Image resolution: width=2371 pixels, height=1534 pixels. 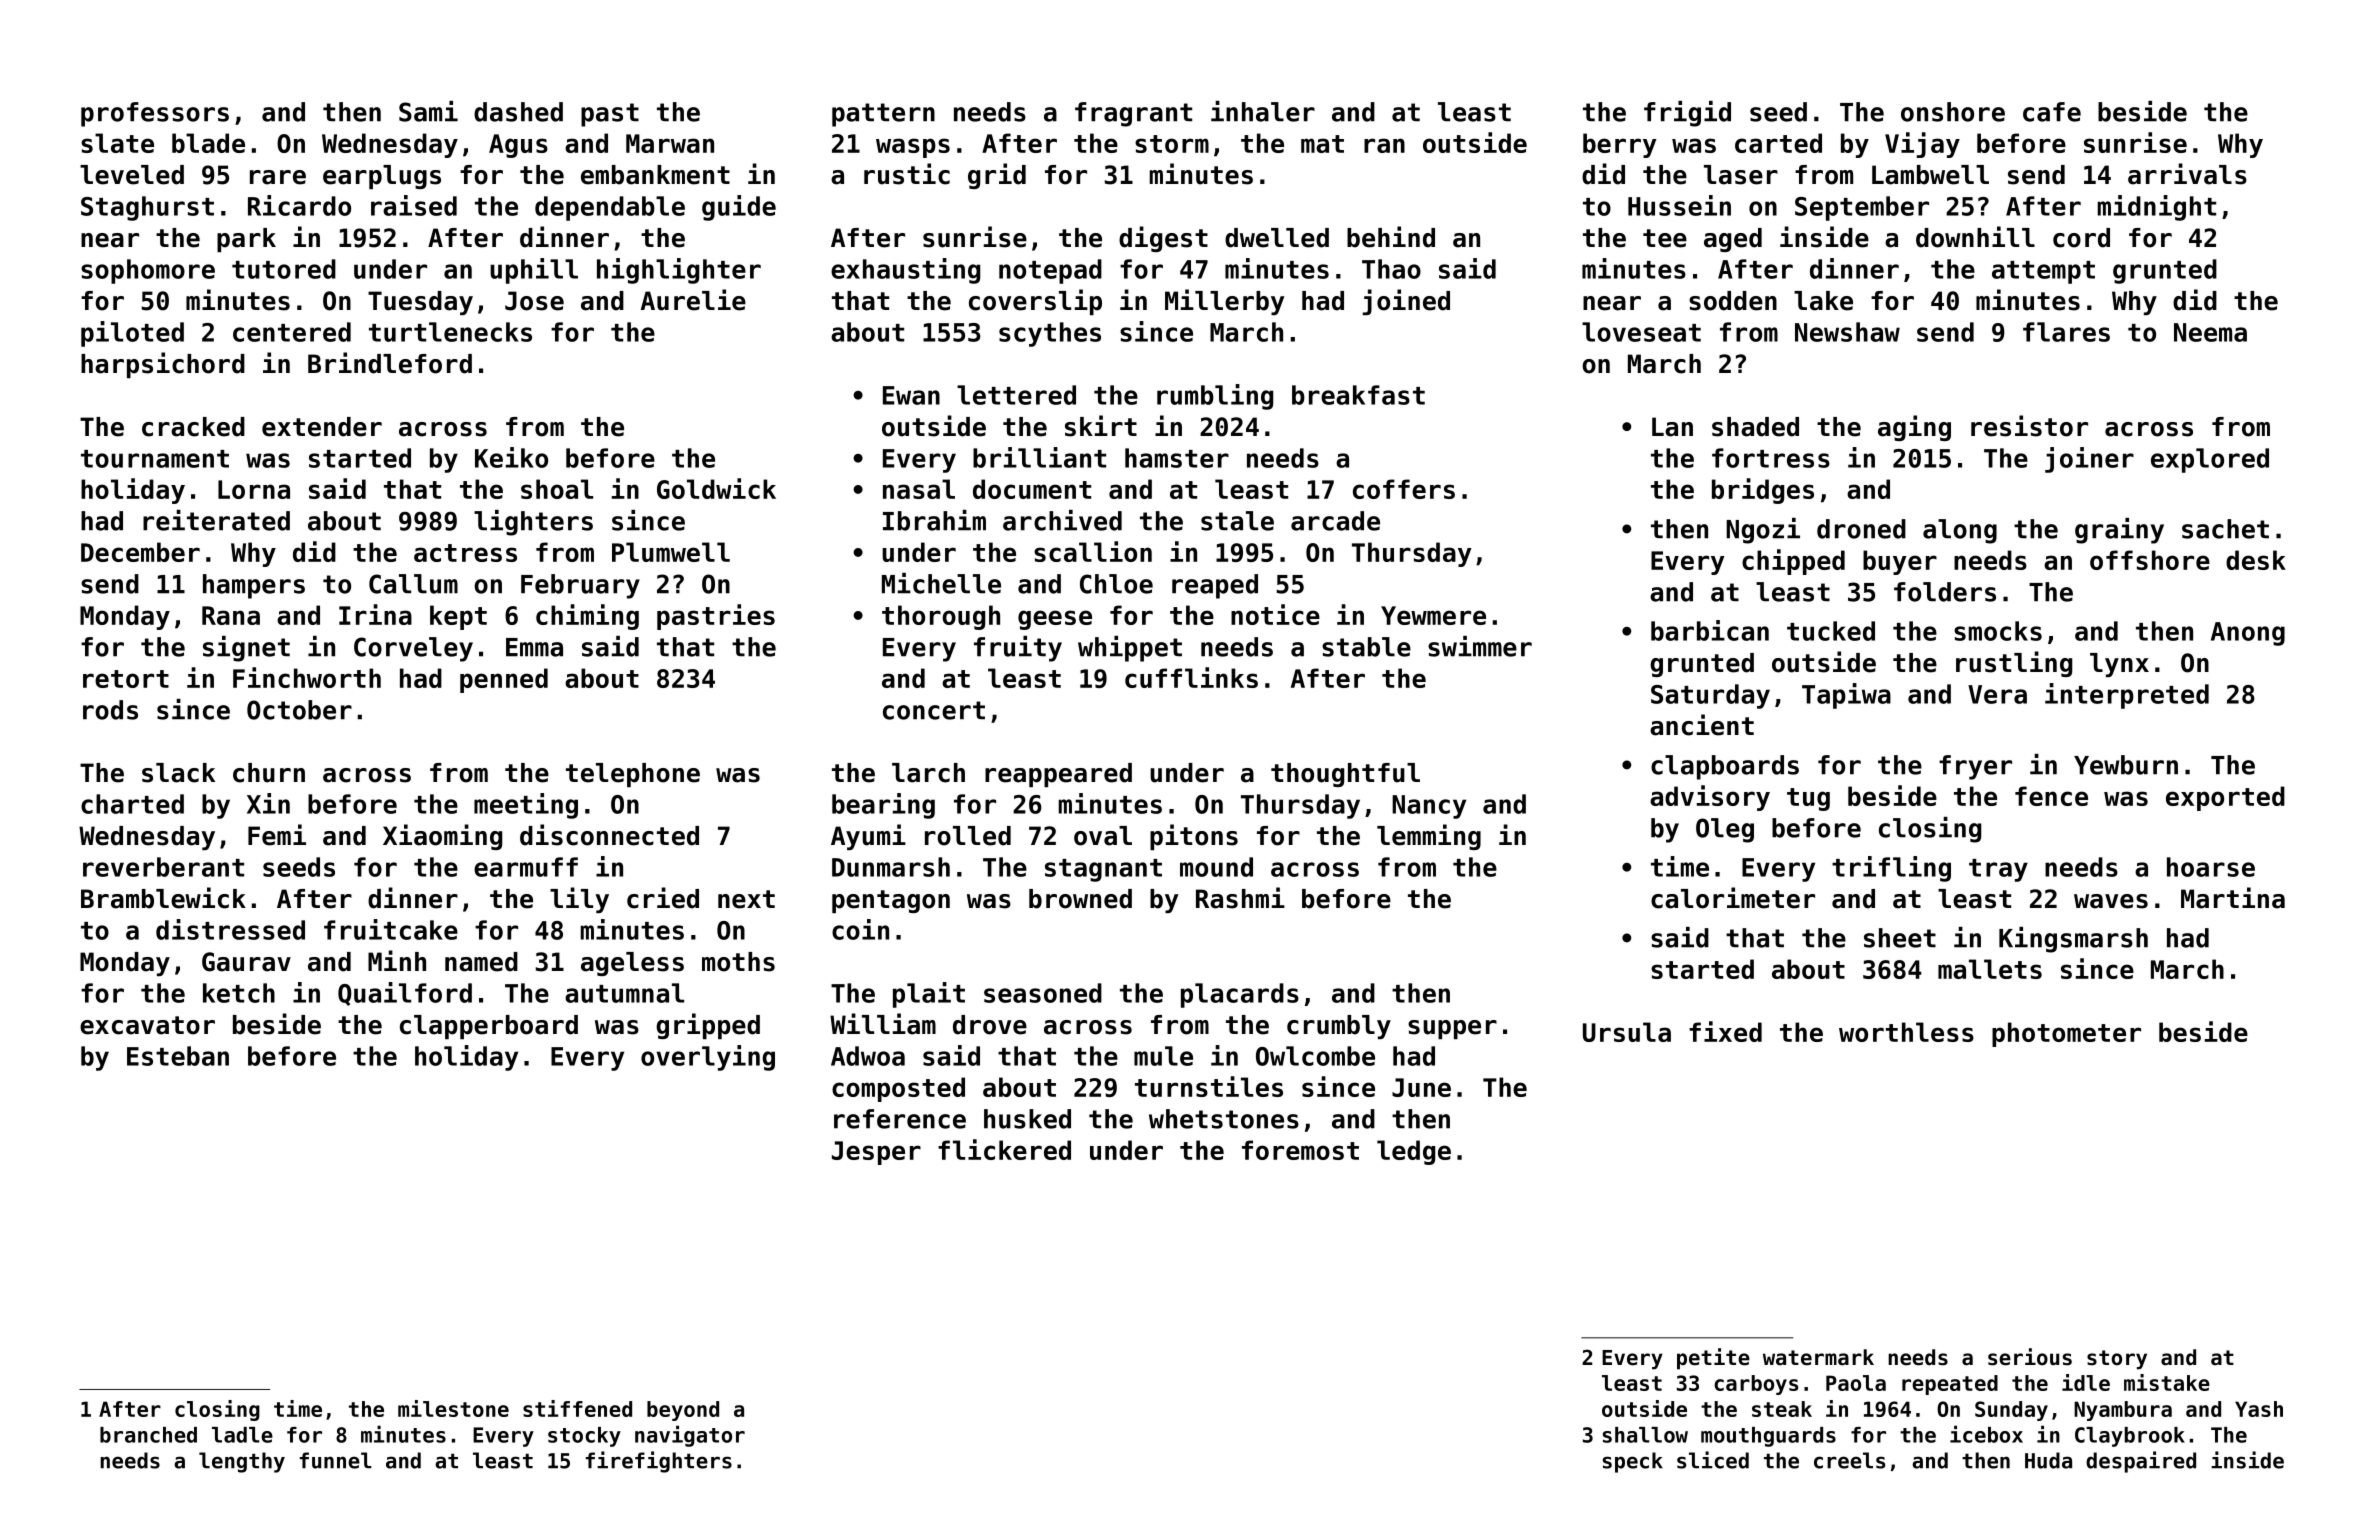 What do you see at coordinates (155, 114) in the image?
I see `professors` at bounding box center [155, 114].
